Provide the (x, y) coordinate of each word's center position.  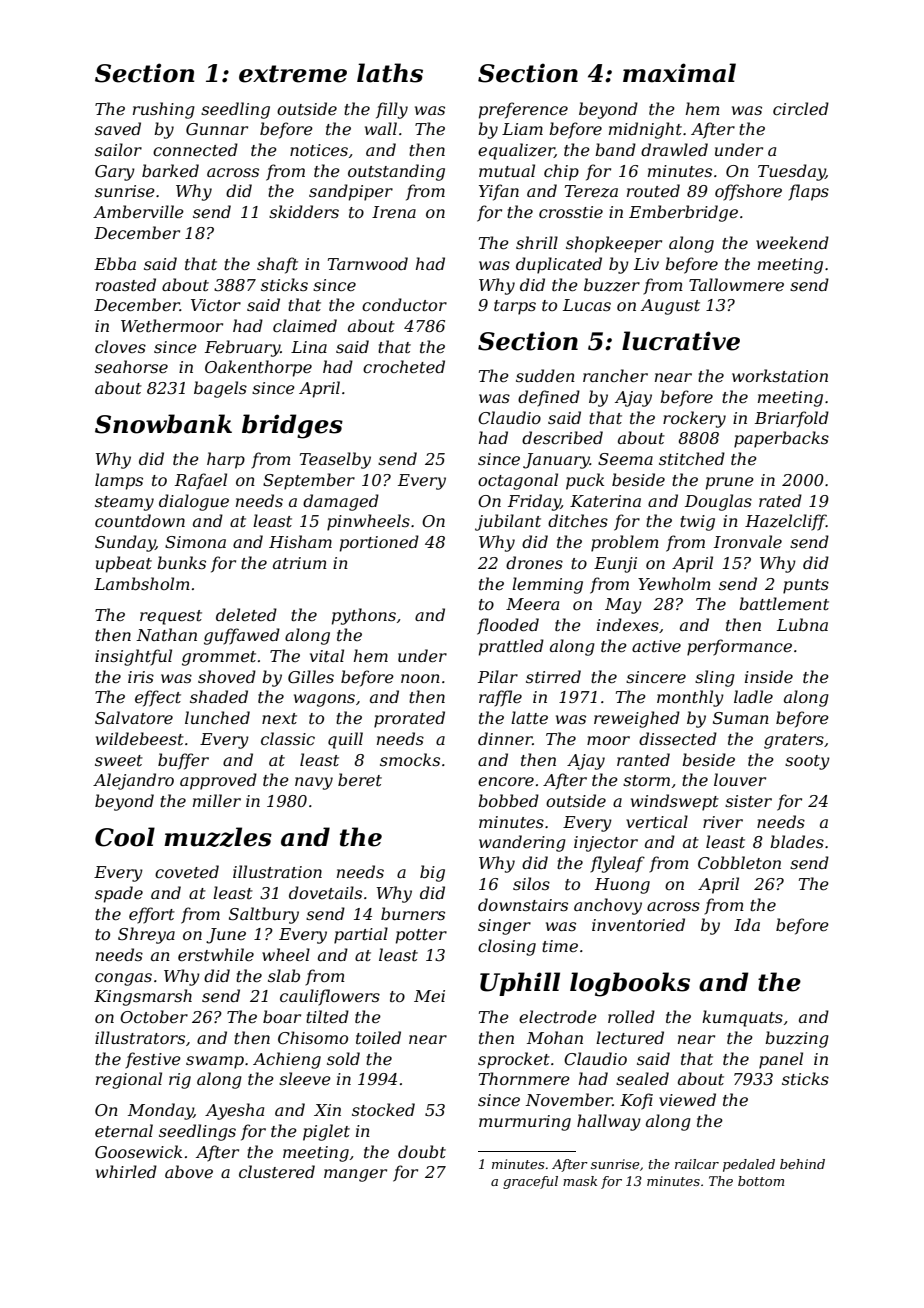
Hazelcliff (785, 522)
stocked (383, 1109)
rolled (631, 1016)
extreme (293, 74)
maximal (679, 73)
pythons (364, 616)
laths (390, 73)
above (189, 1171)
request (171, 617)
